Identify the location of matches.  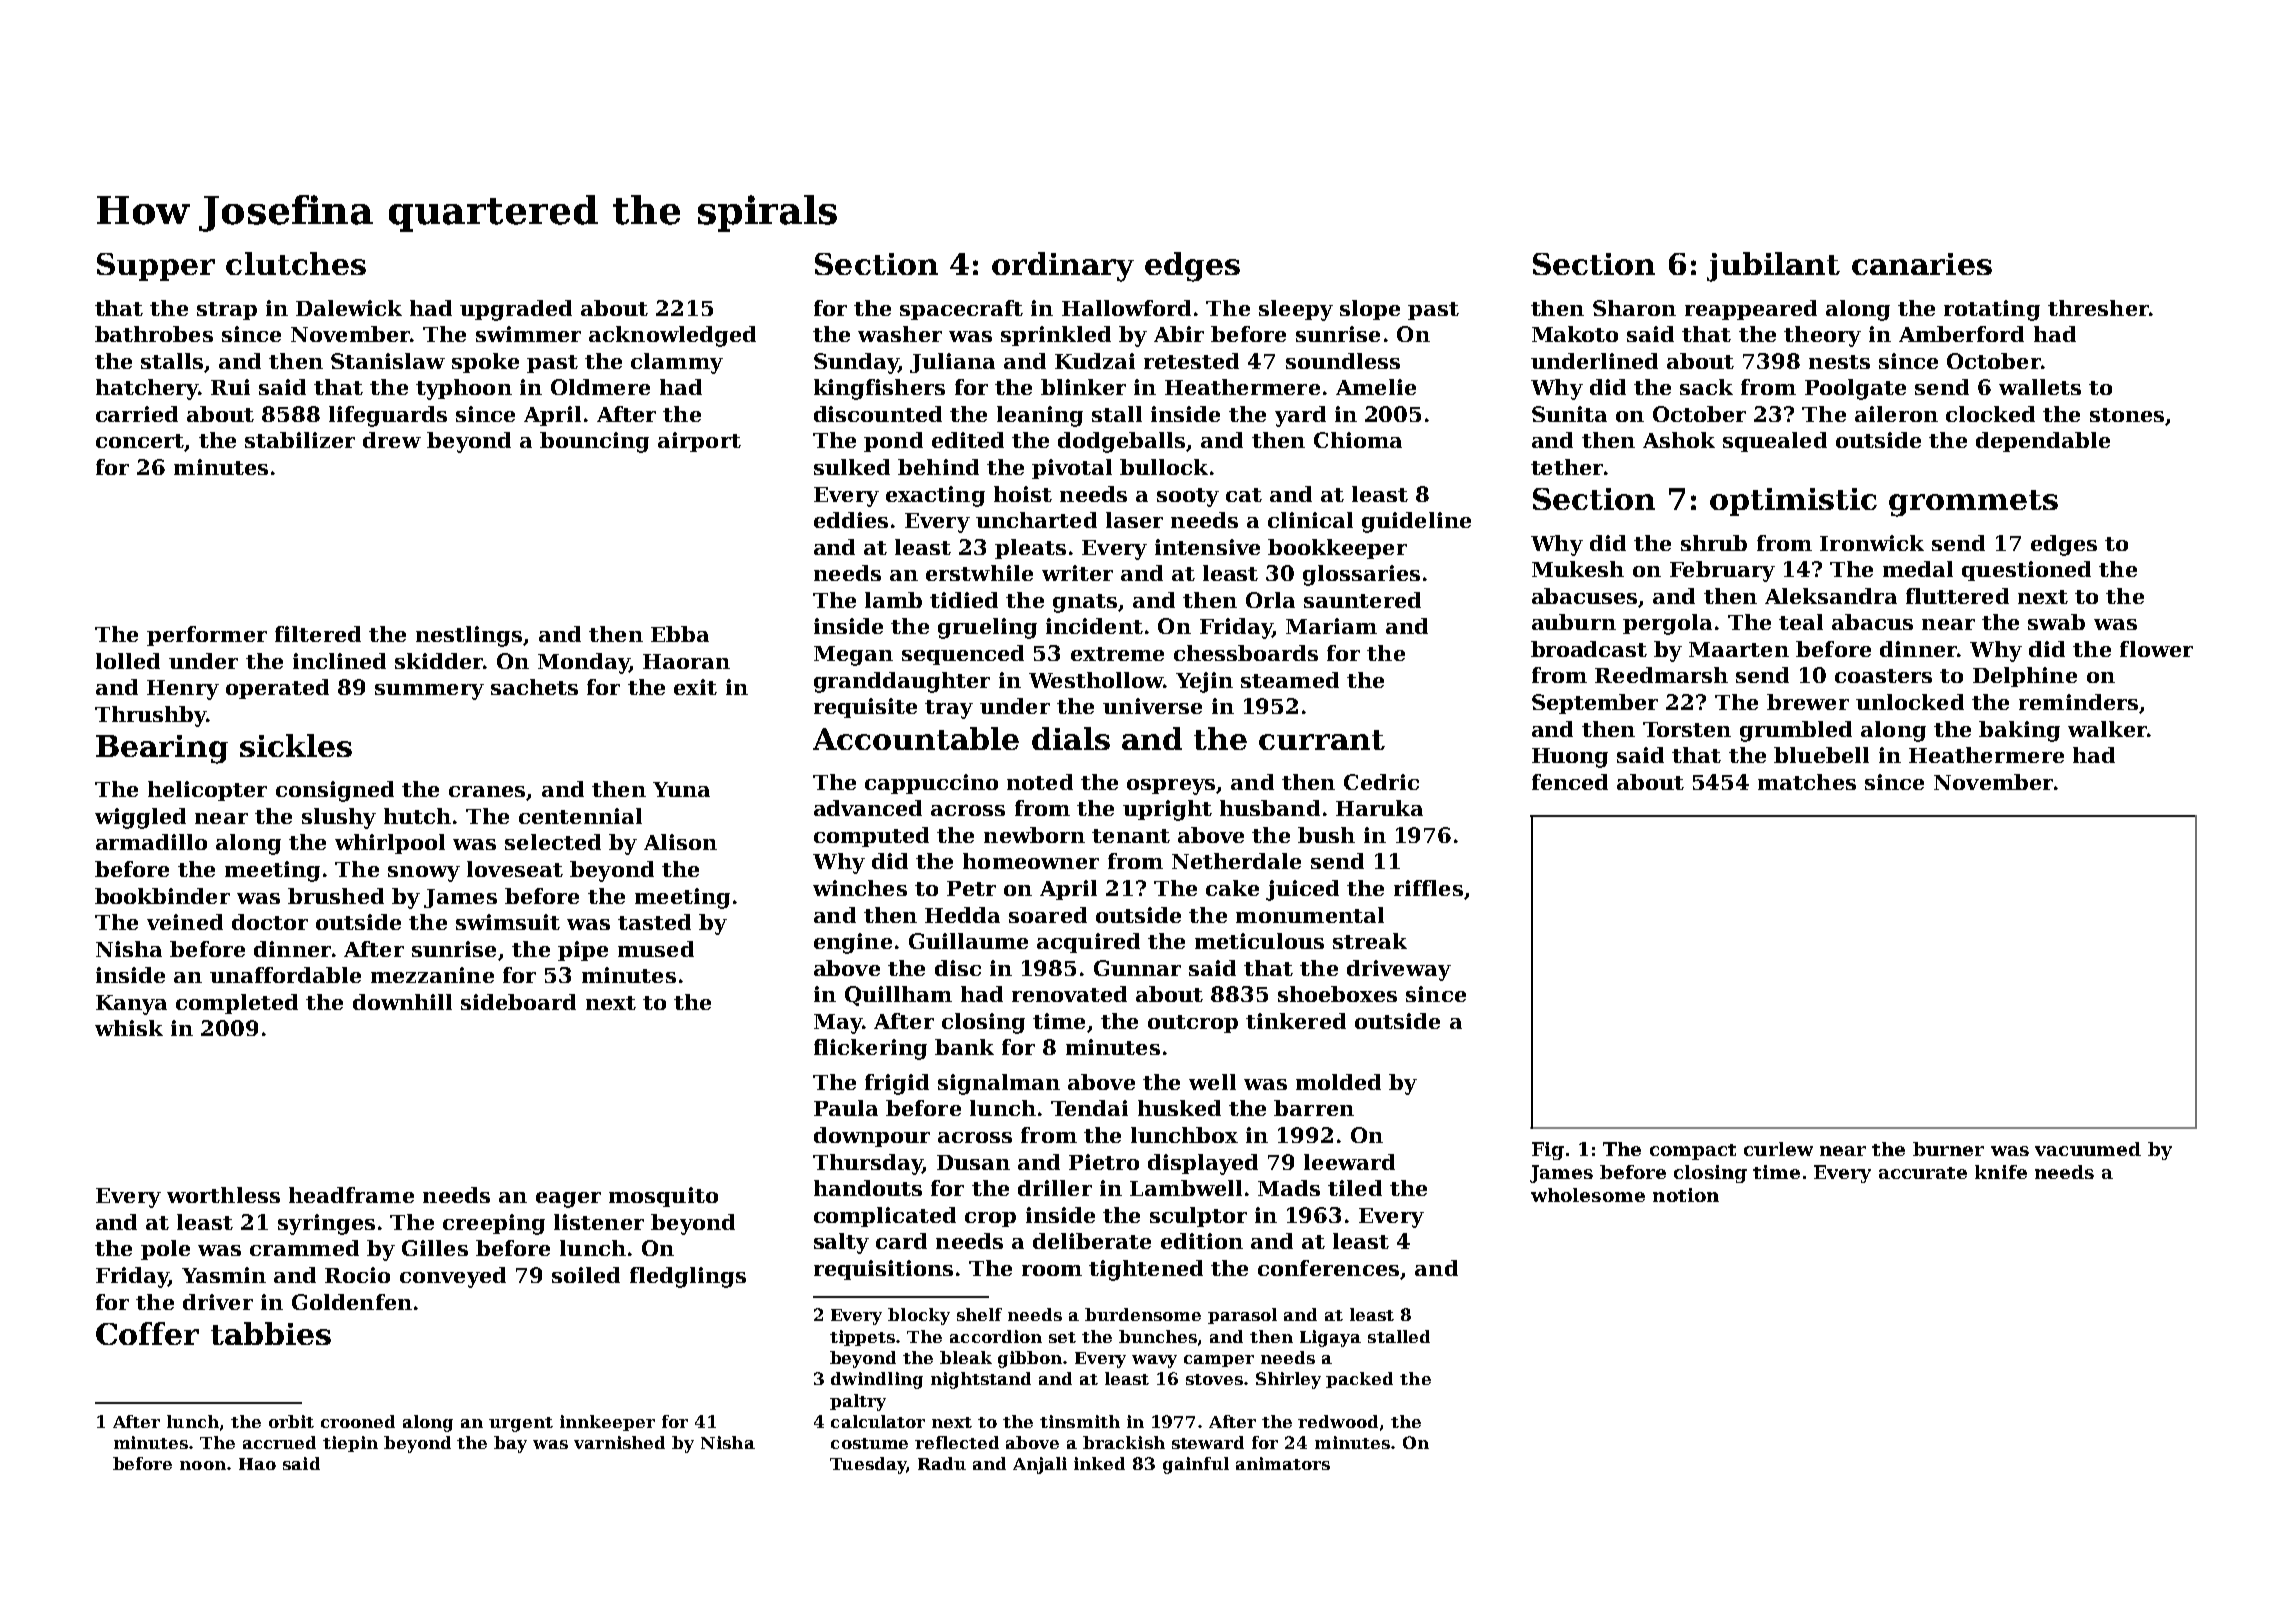
(1807, 782).
